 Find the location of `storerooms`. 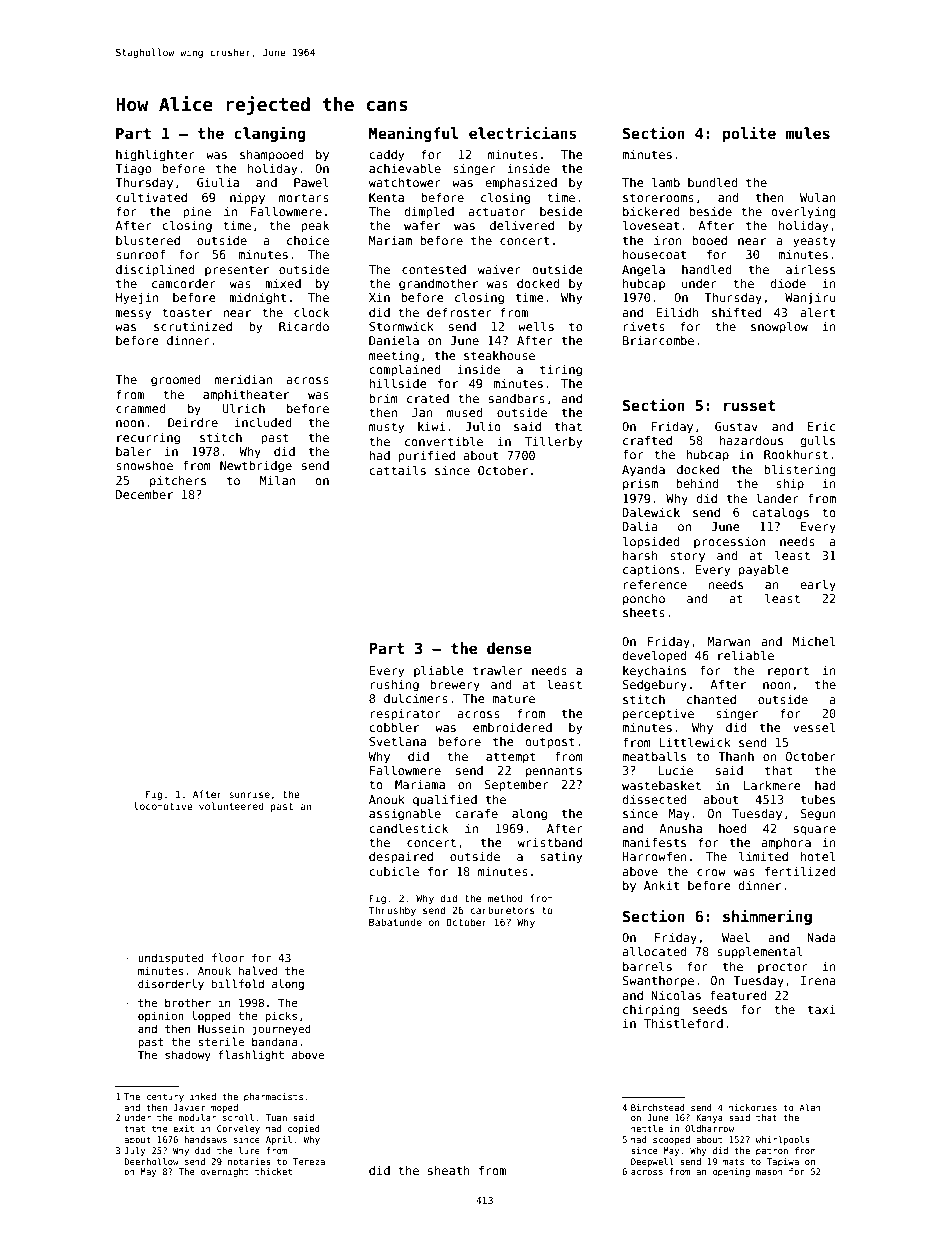

storerooms is located at coordinates (658, 197).
